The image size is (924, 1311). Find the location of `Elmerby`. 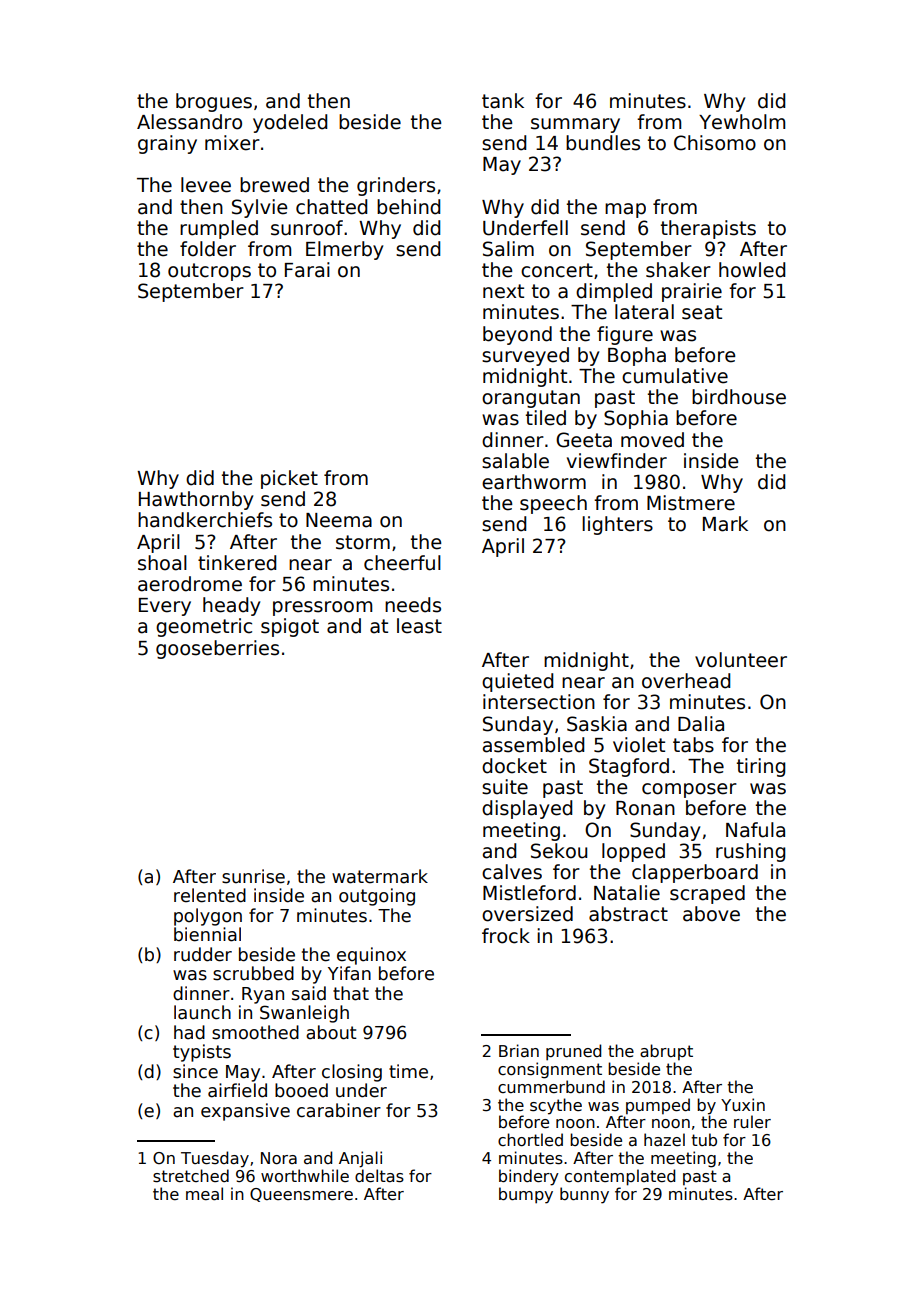

Elmerby is located at coordinates (344, 250).
